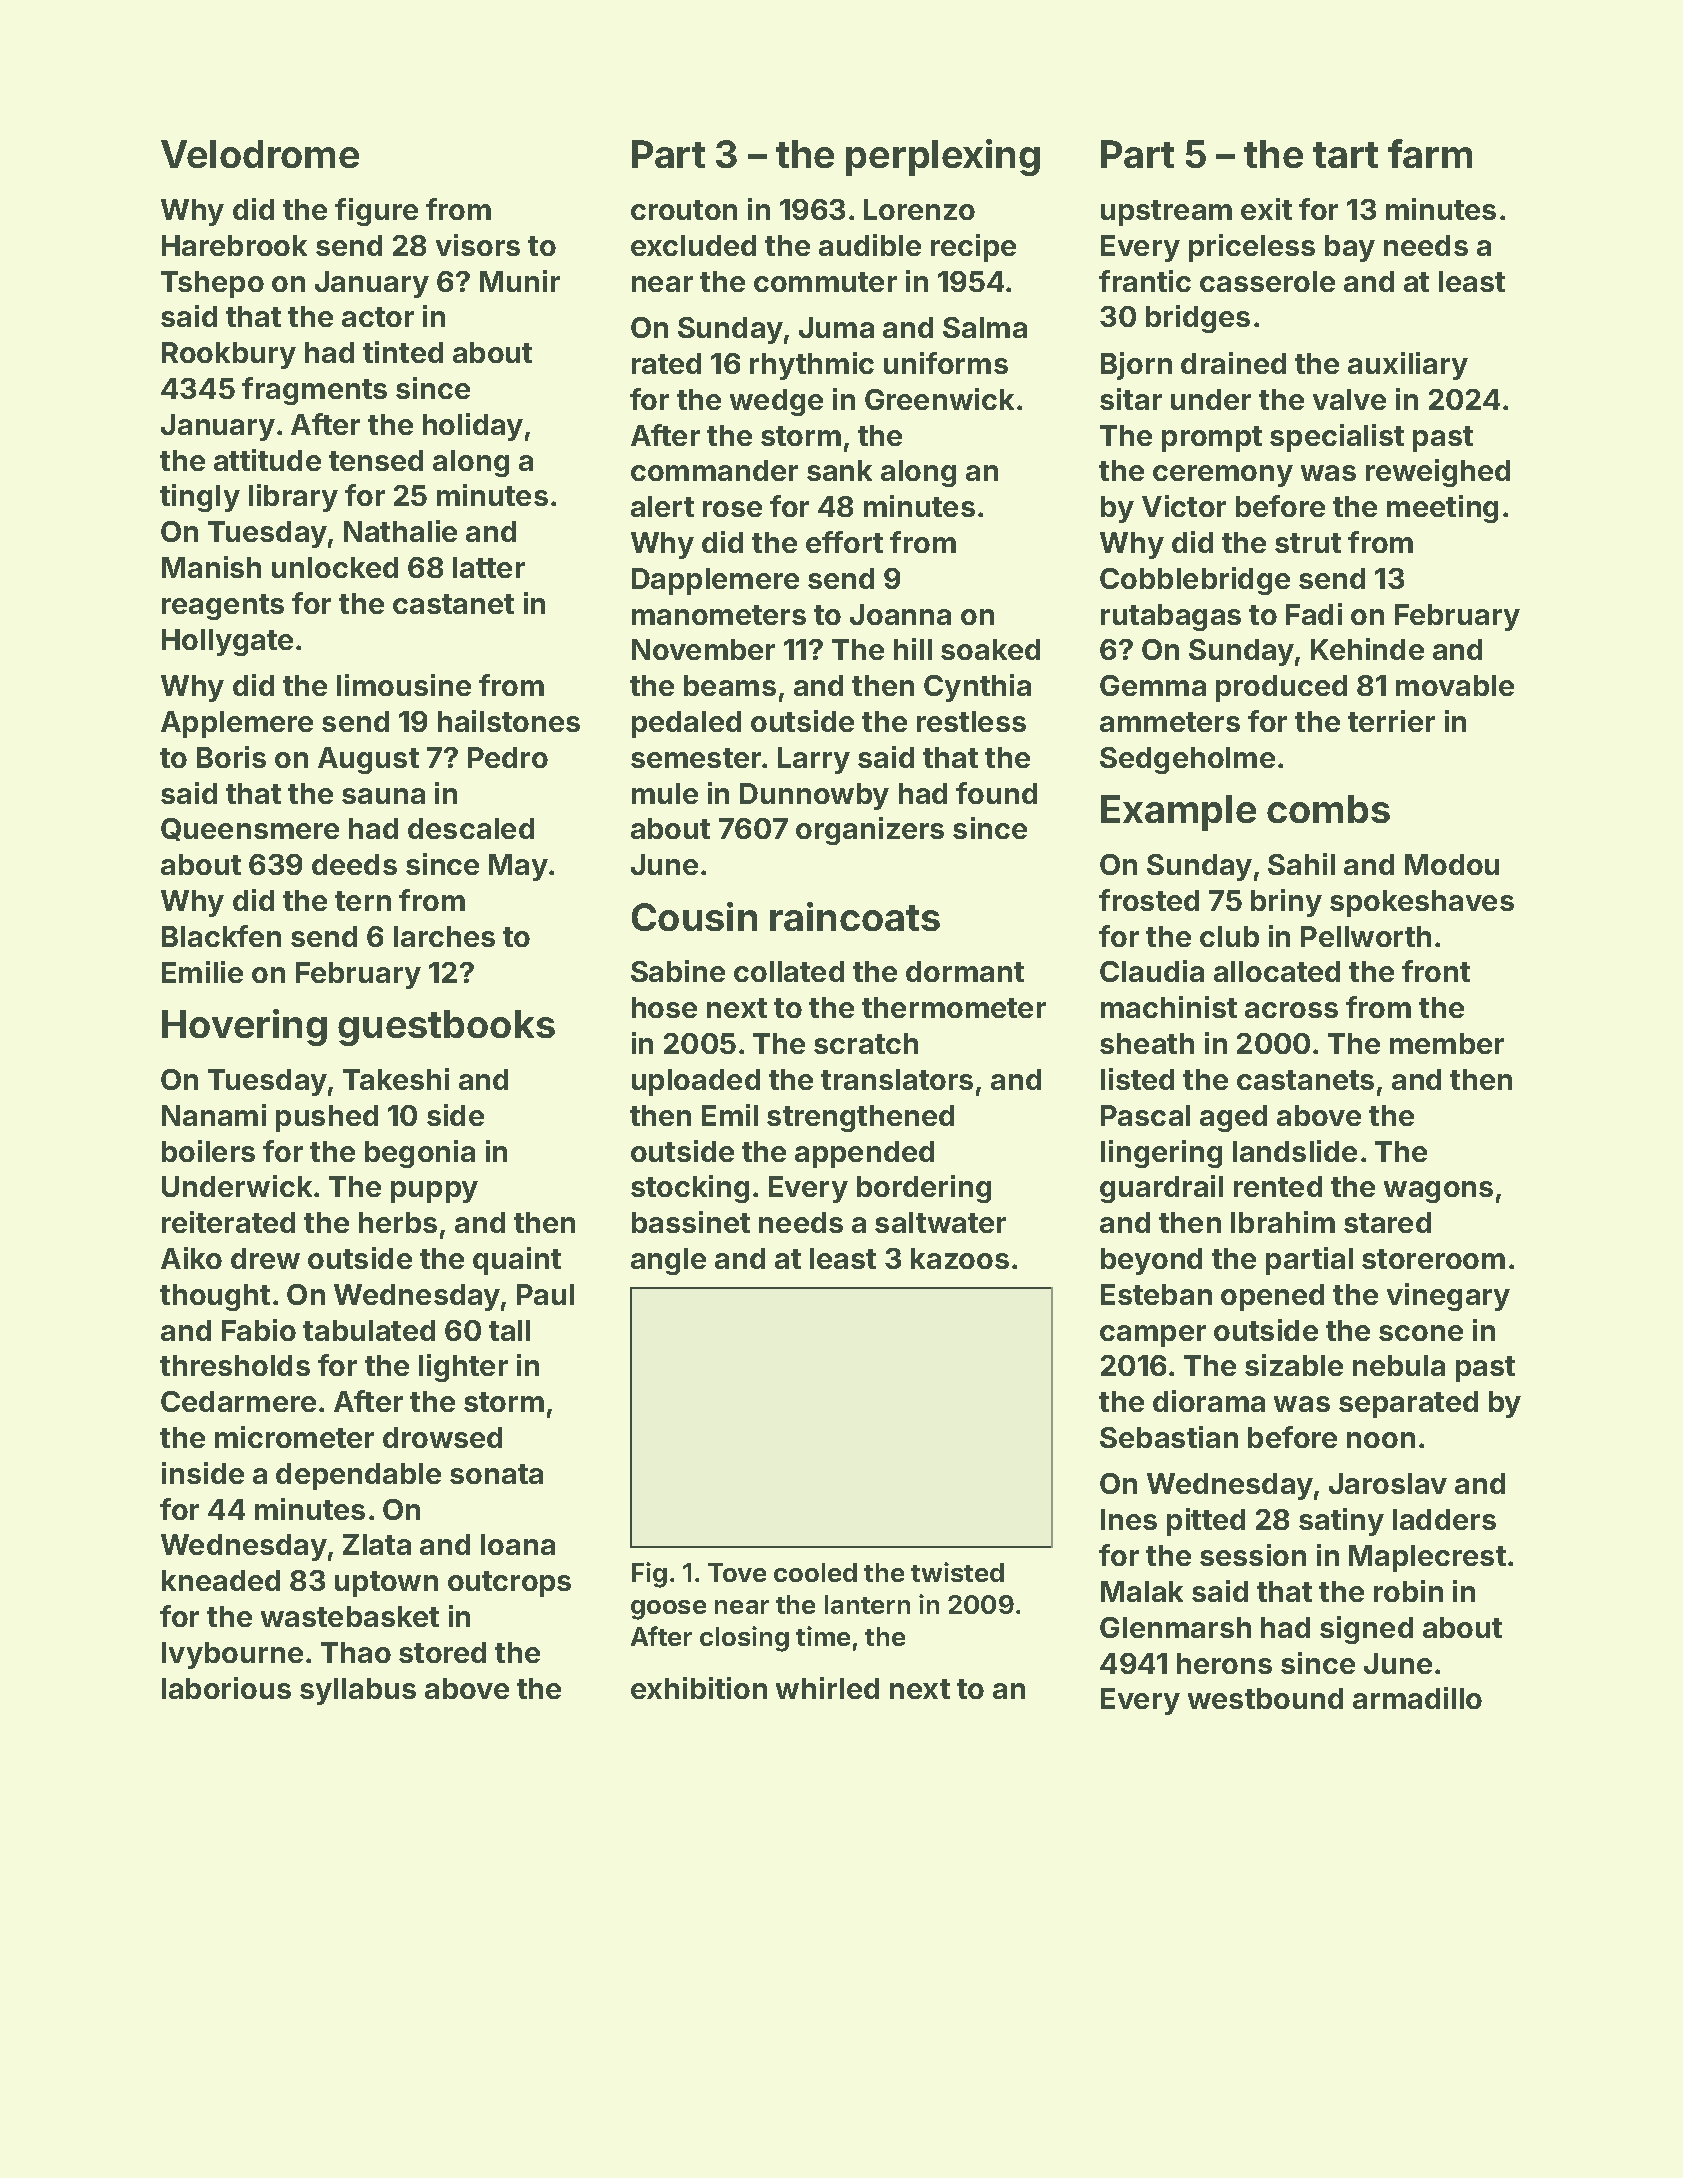  What do you see at coordinates (259, 1330) in the page?
I see `Fabio` at bounding box center [259, 1330].
